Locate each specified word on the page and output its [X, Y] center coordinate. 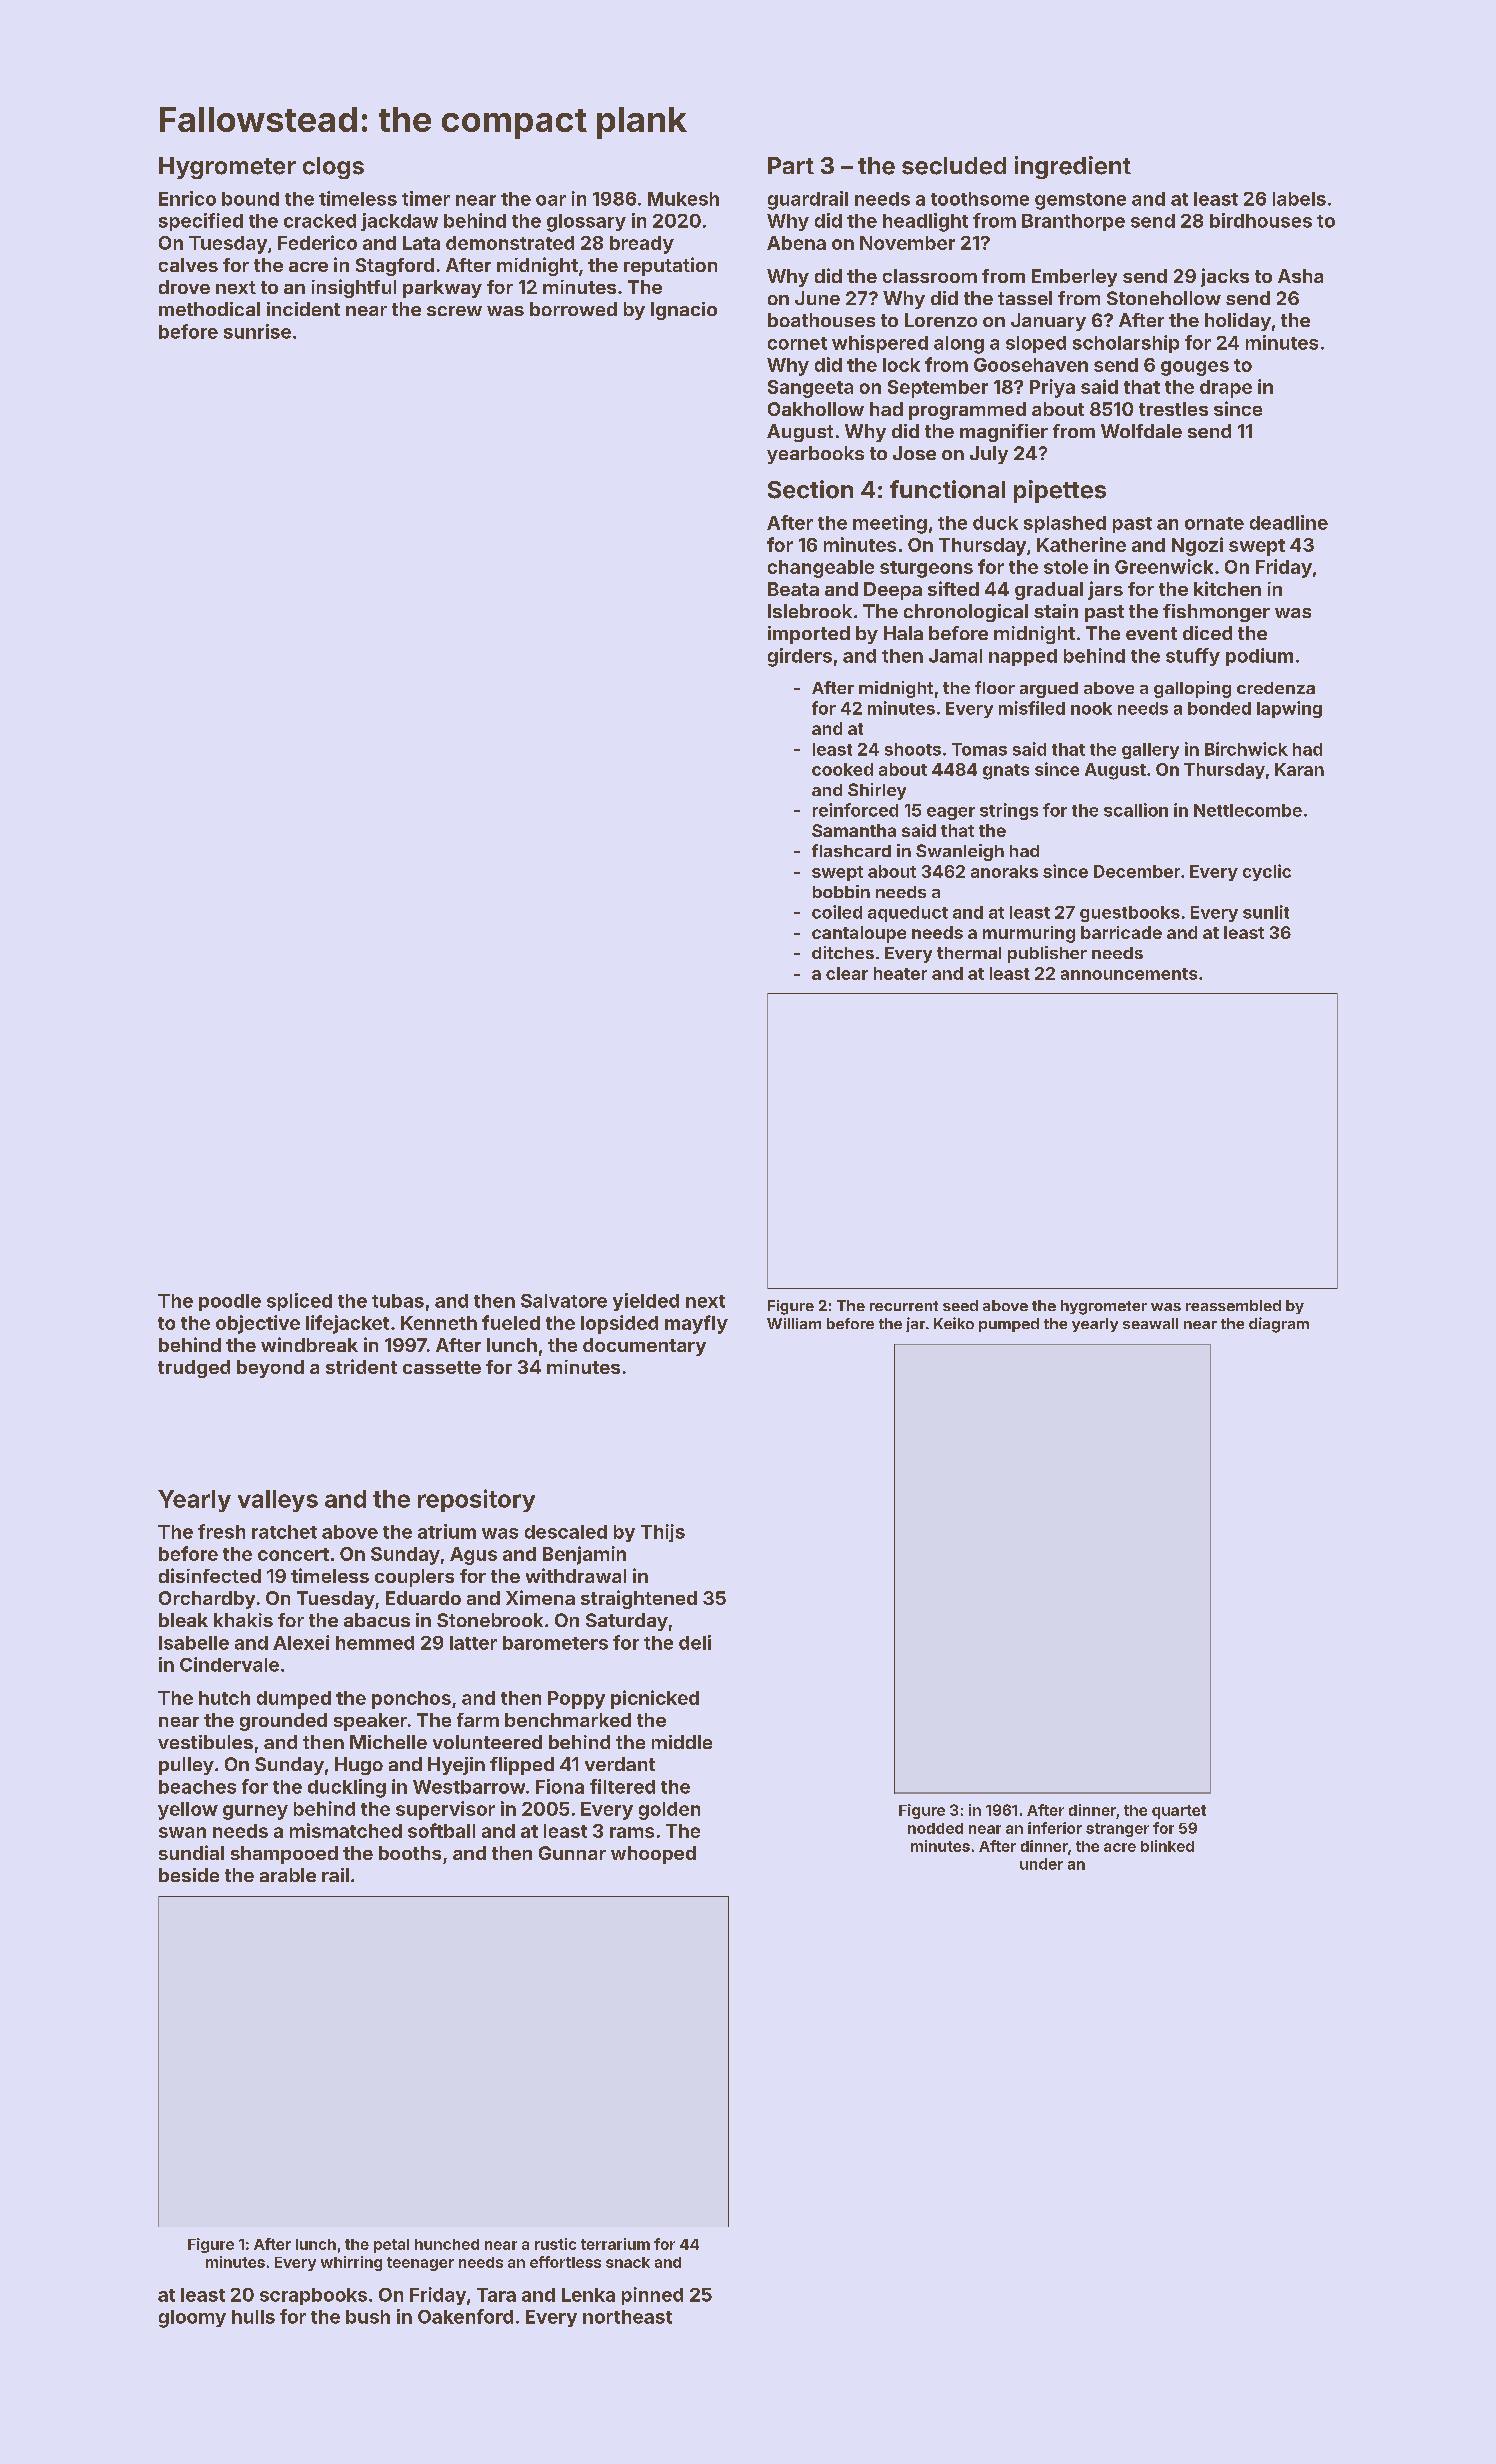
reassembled [1233, 1305]
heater [900, 973]
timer [426, 198]
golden [669, 1811]
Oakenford [465, 2316]
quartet [1179, 1812]
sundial [191, 1852]
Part [791, 165]
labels [1299, 199]
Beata [793, 589]
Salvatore [564, 1301]
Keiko [954, 1323]
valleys [278, 1501]
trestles [1173, 409]
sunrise [257, 331]
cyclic [1267, 872]
